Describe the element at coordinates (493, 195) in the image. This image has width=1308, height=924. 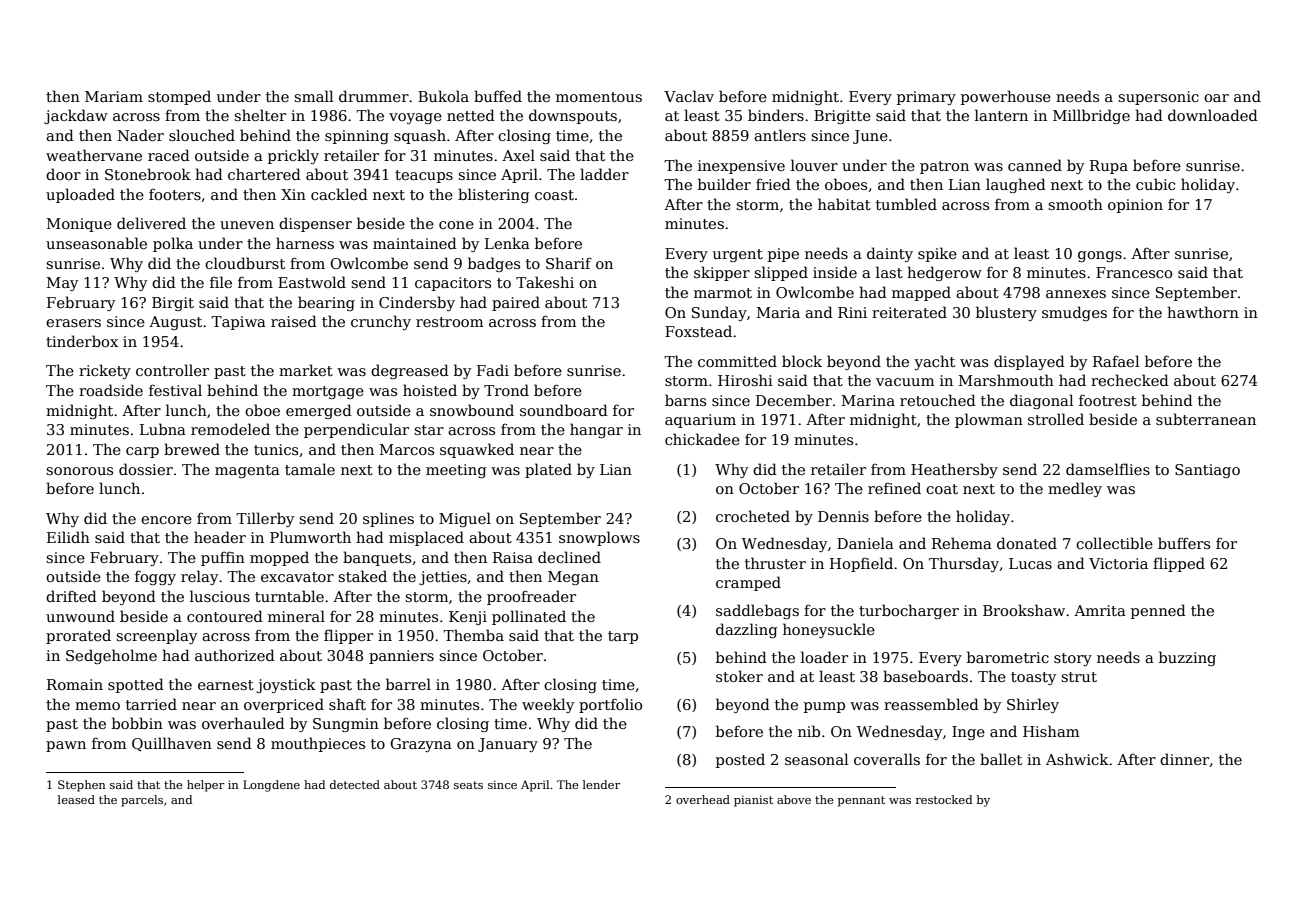
I see `blistering` at that location.
